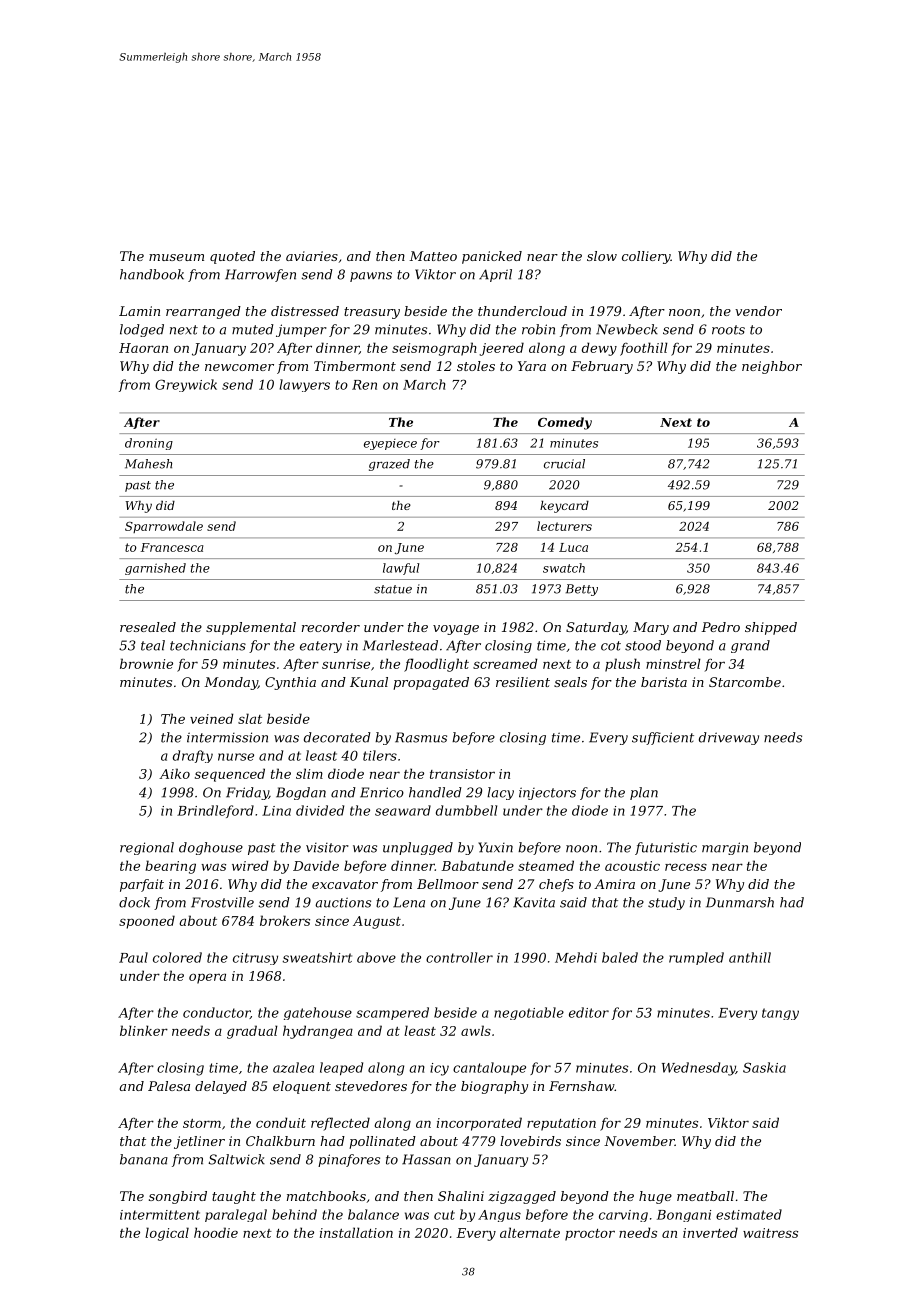 The height and width of the screenshot is (1308, 924). I want to click on colliery, so click(646, 257).
